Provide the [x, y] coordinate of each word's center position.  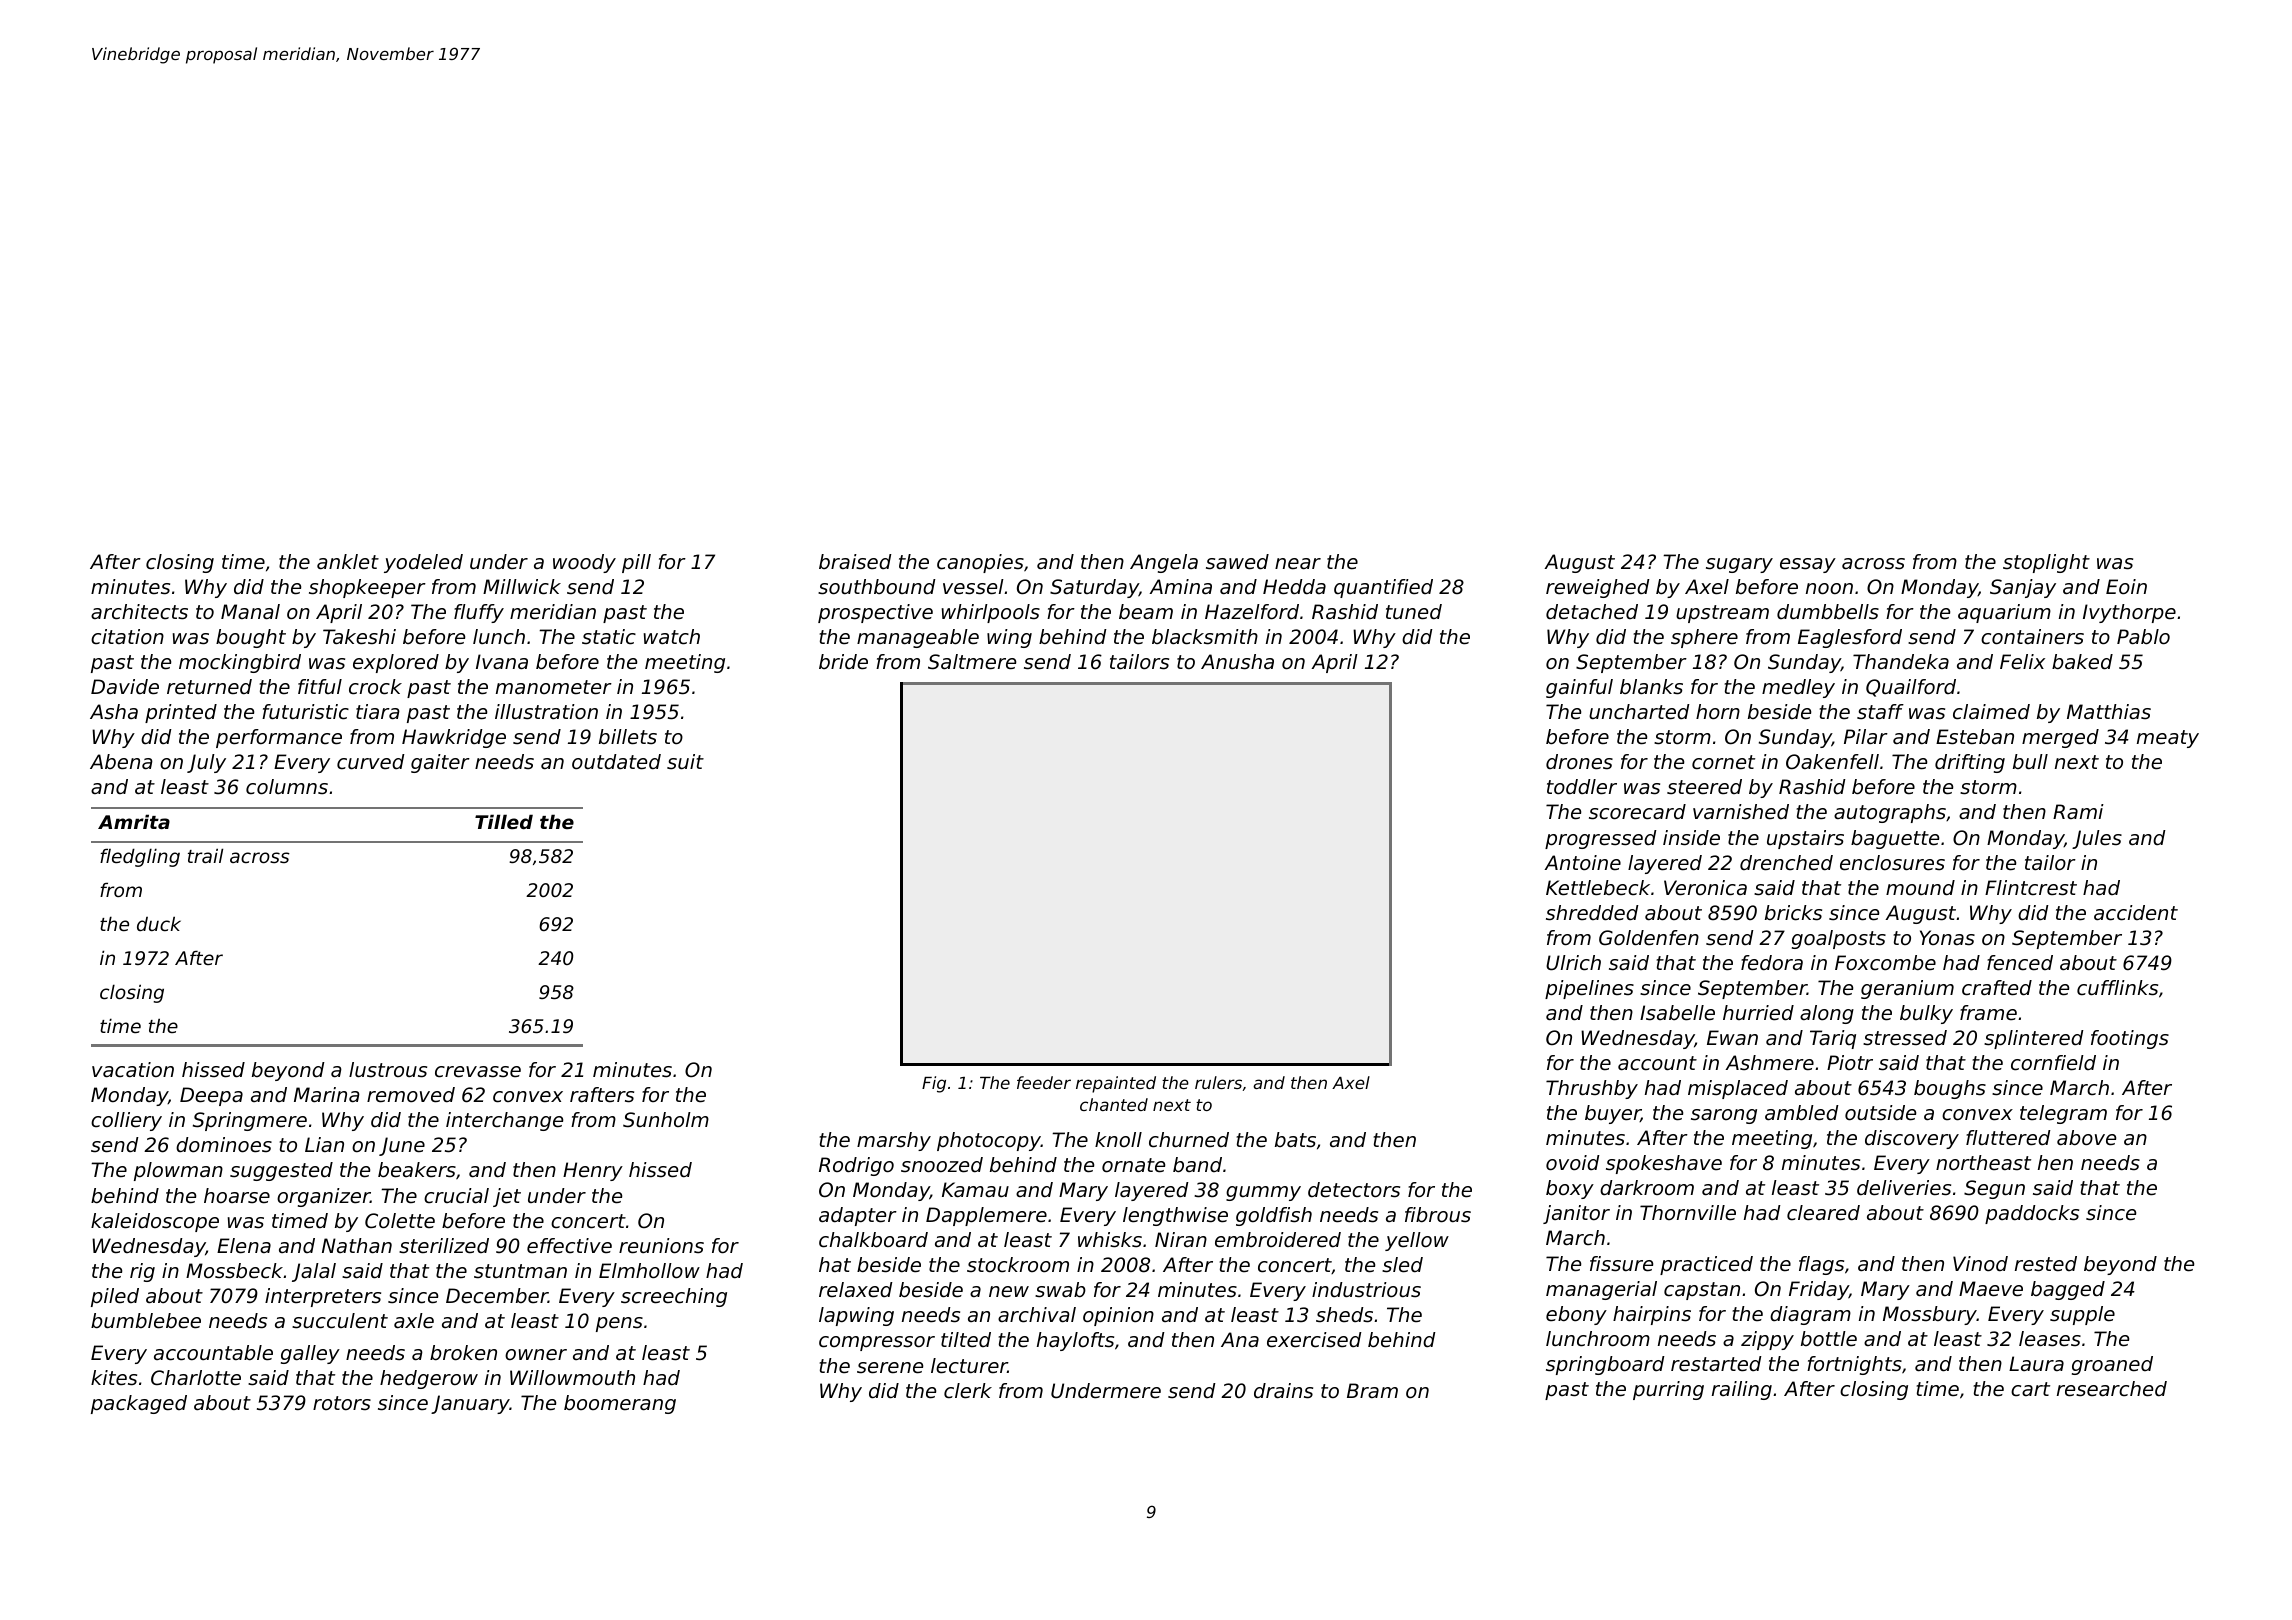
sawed [1237, 562]
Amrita [134, 821]
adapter [858, 1216]
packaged [139, 1404]
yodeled [423, 563]
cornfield [2053, 1063]
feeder [1044, 1082]
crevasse [478, 1072]
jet [507, 1197]
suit [685, 762]
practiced [1706, 1265]
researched [2112, 1389]
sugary [1739, 565]
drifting [1970, 763]
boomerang [620, 1404]
